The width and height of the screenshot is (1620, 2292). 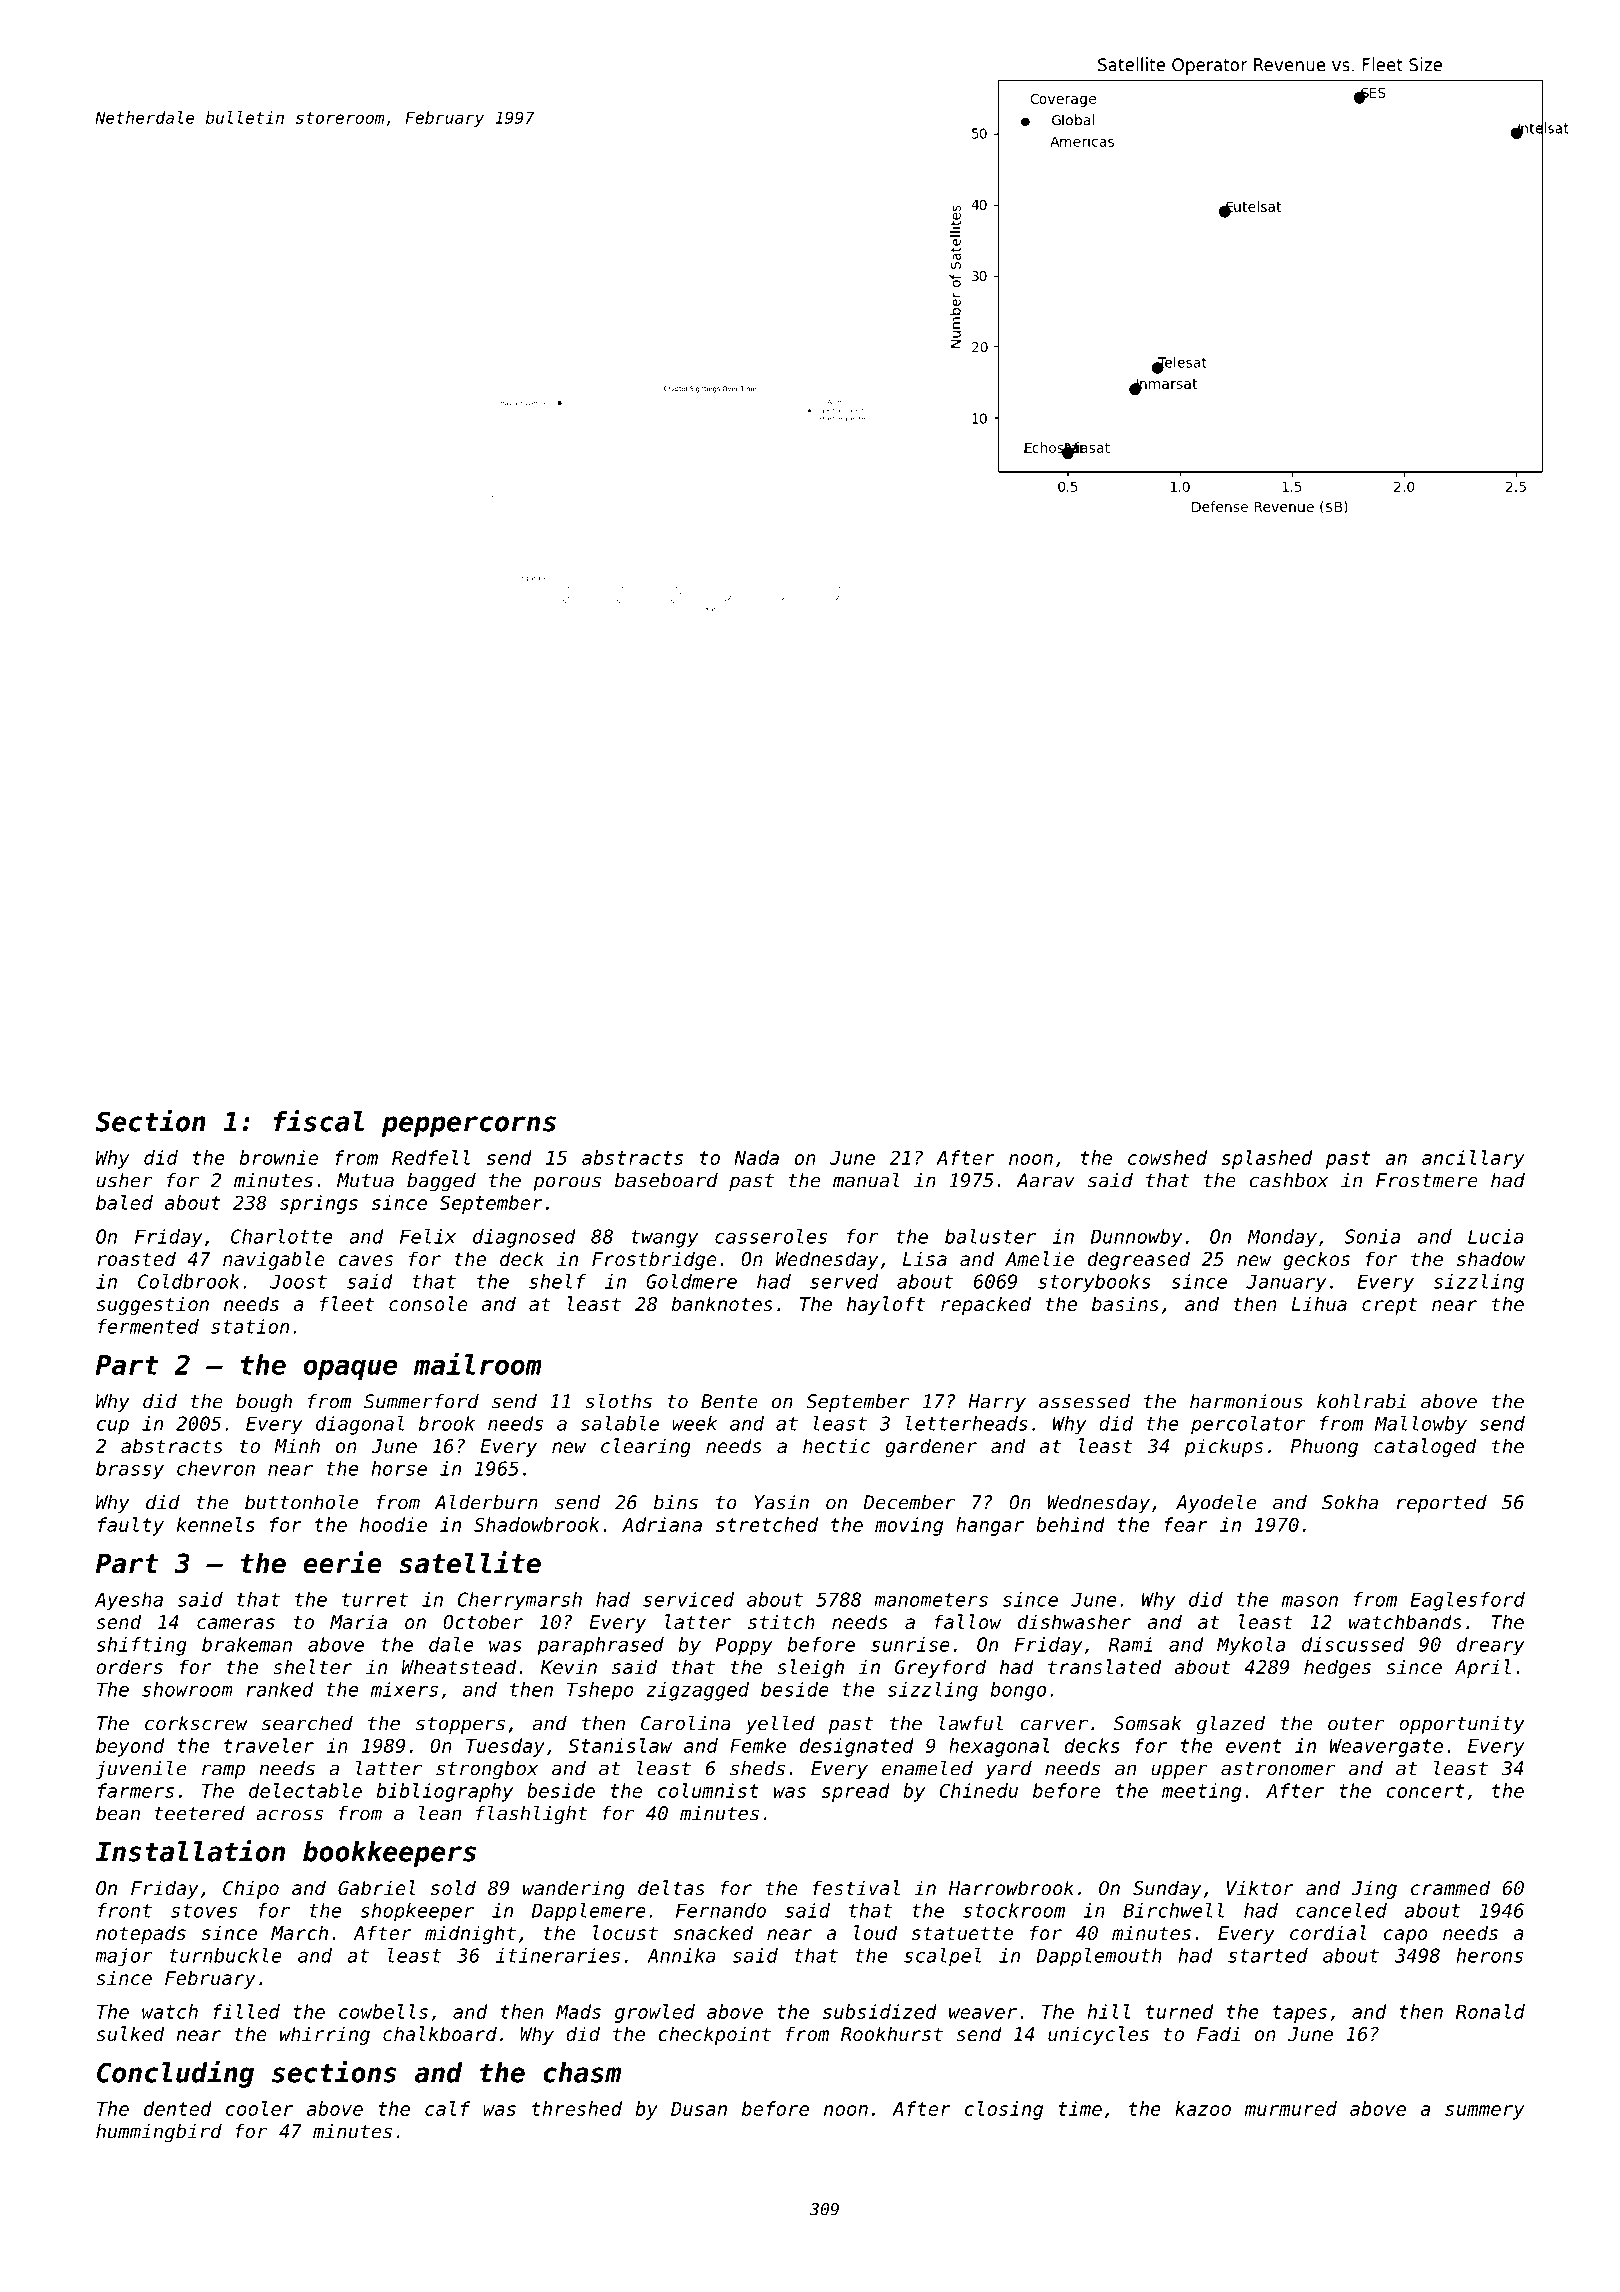 I want to click on Ayodele, so click(x=1216, y=1503).
